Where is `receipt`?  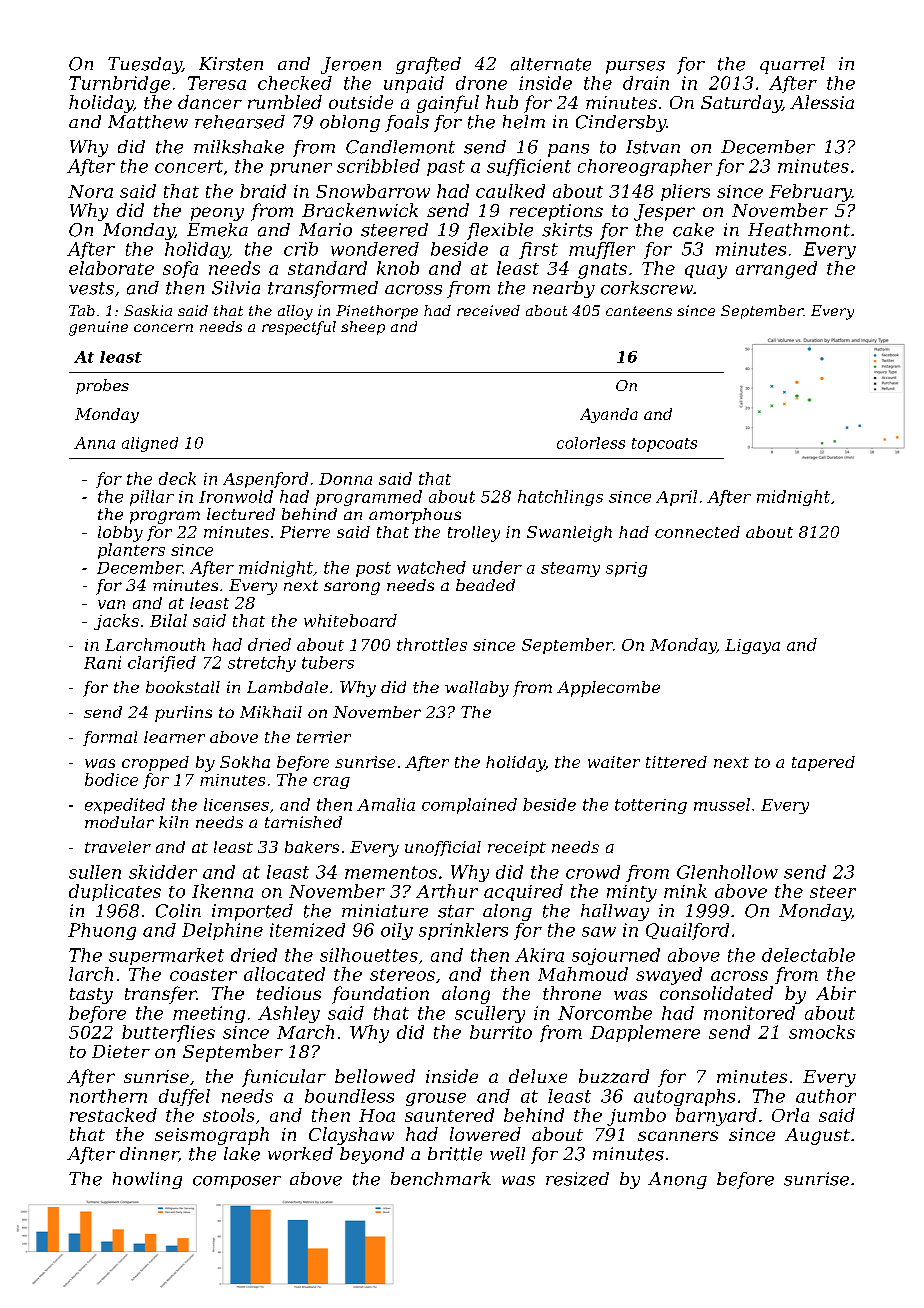 receipt is located at coordinates (517, 848).
